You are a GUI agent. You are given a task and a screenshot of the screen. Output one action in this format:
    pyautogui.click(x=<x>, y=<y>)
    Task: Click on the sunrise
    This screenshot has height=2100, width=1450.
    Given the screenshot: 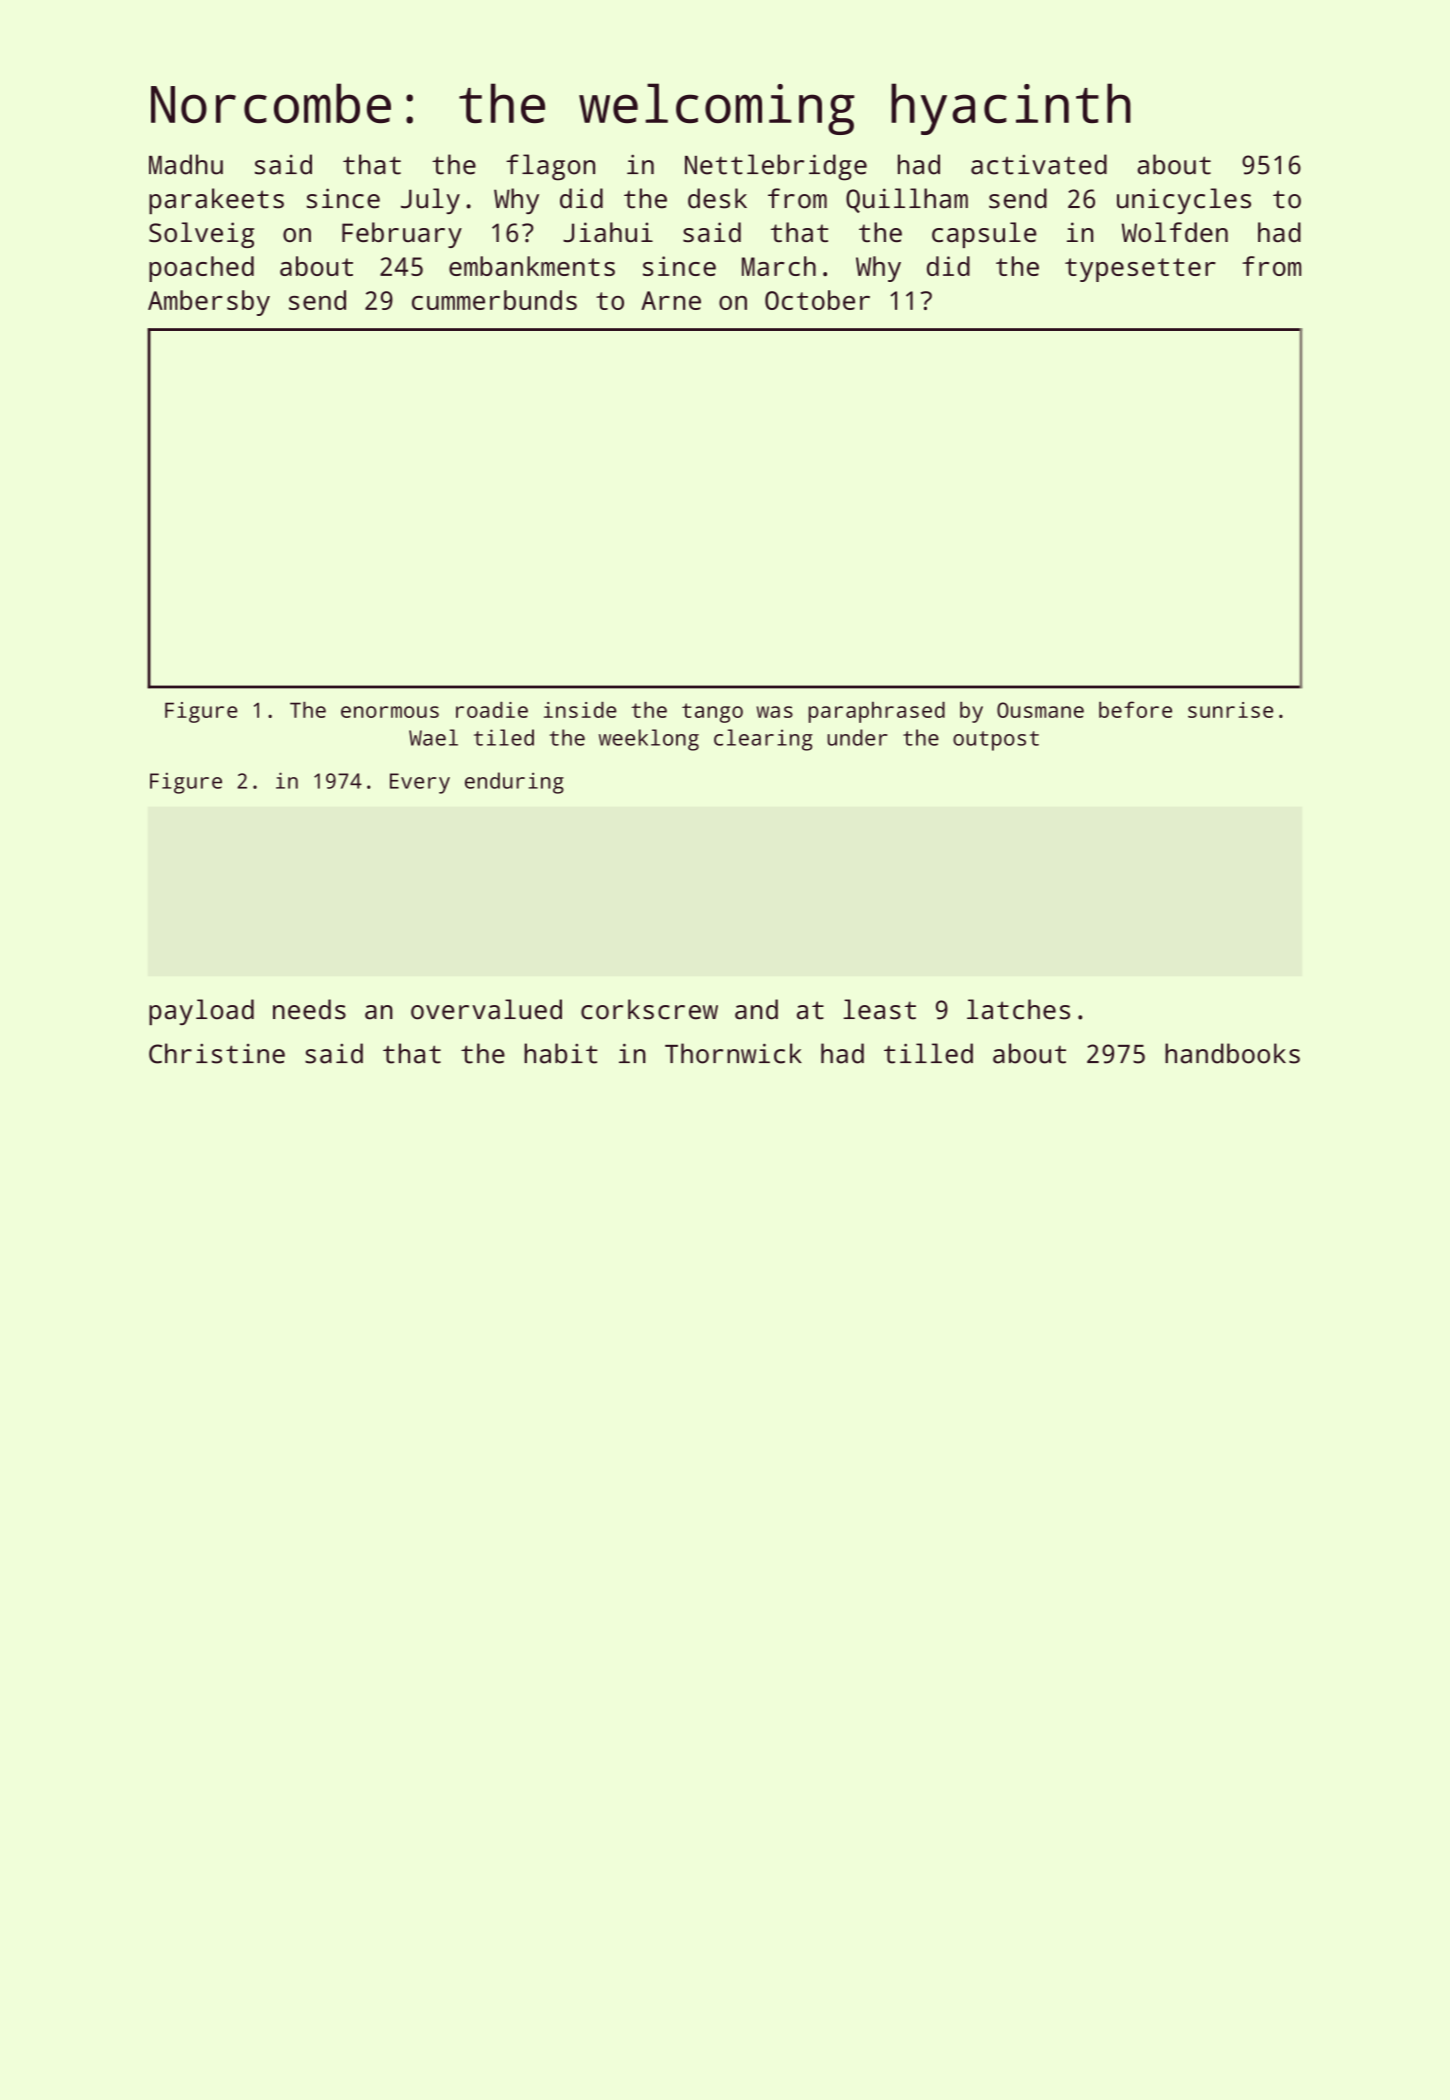 What is the action you would take?
    pyautogui.click(x=1230, y=710)
